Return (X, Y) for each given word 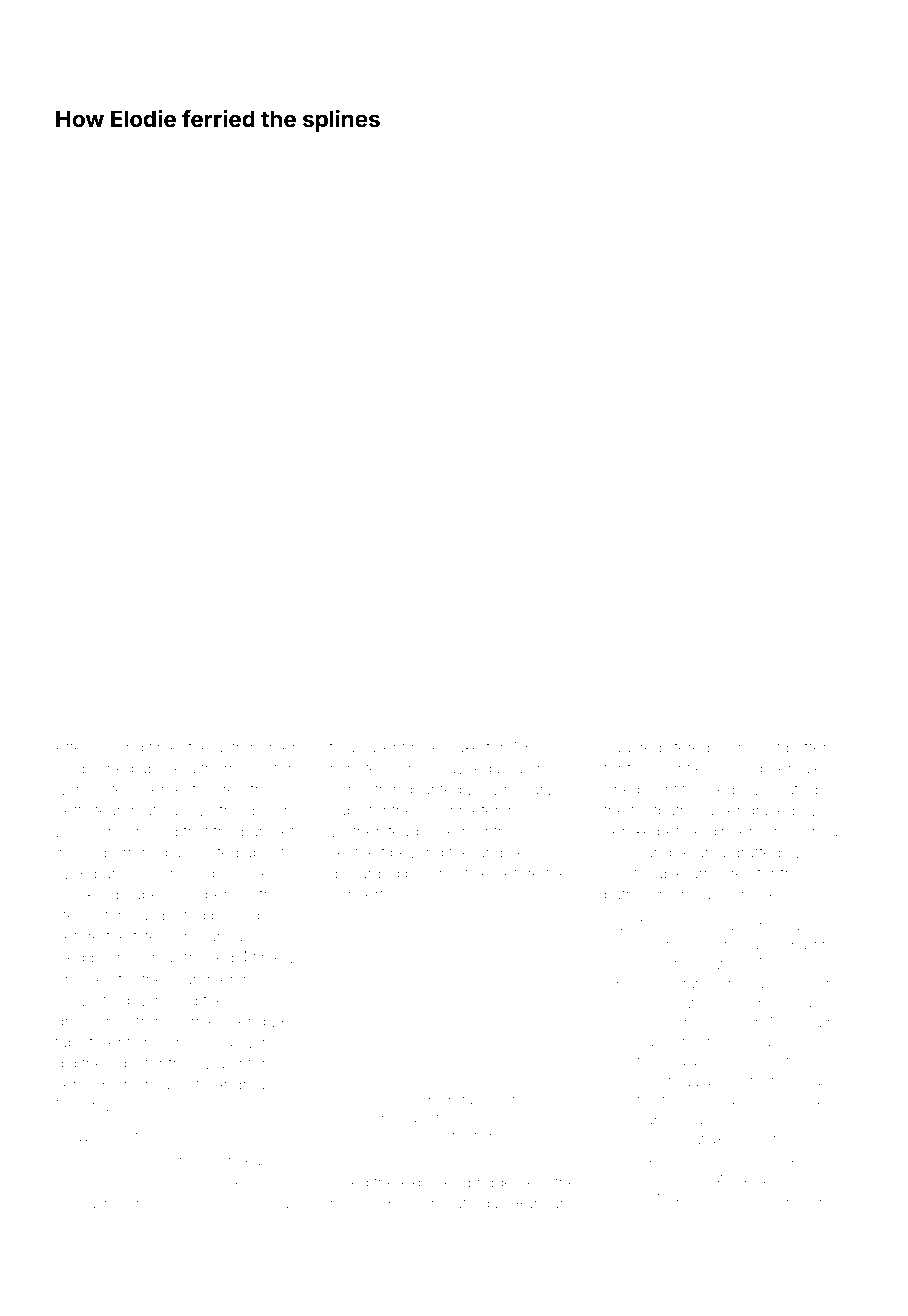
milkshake (446, 747)
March (78, 1105)
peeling (822, 1159)
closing (118, 750)
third (487, 1136)
